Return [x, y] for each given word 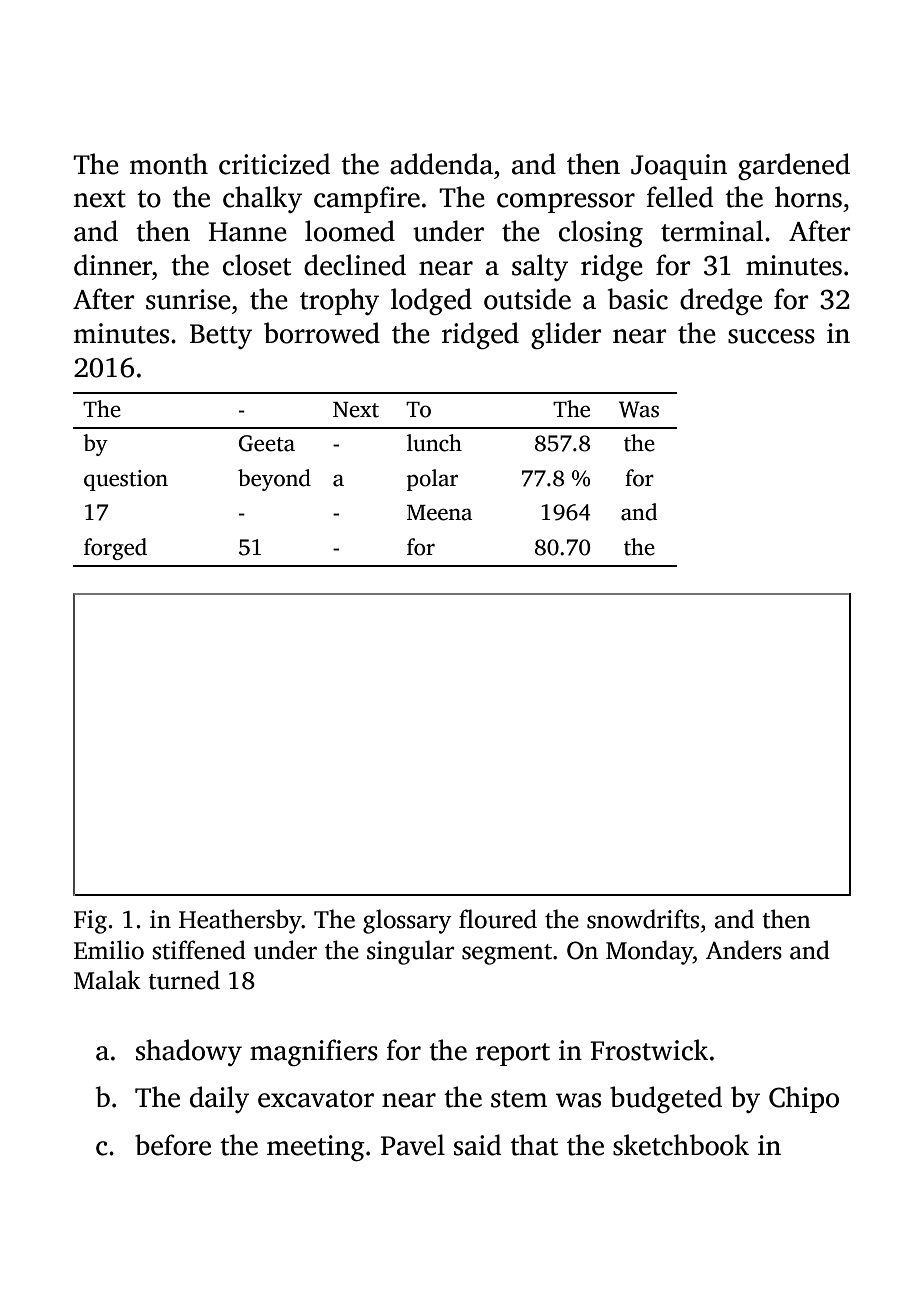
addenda [441, 164]
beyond [274, 480]
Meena [439, 513]
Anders [744, 950]
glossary [407, 921]
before [173, 1145]
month [169, 164]
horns [808, 197]
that [534, 1145]
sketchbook [681, 1145]
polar [432, 480]
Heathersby [240, 921]
